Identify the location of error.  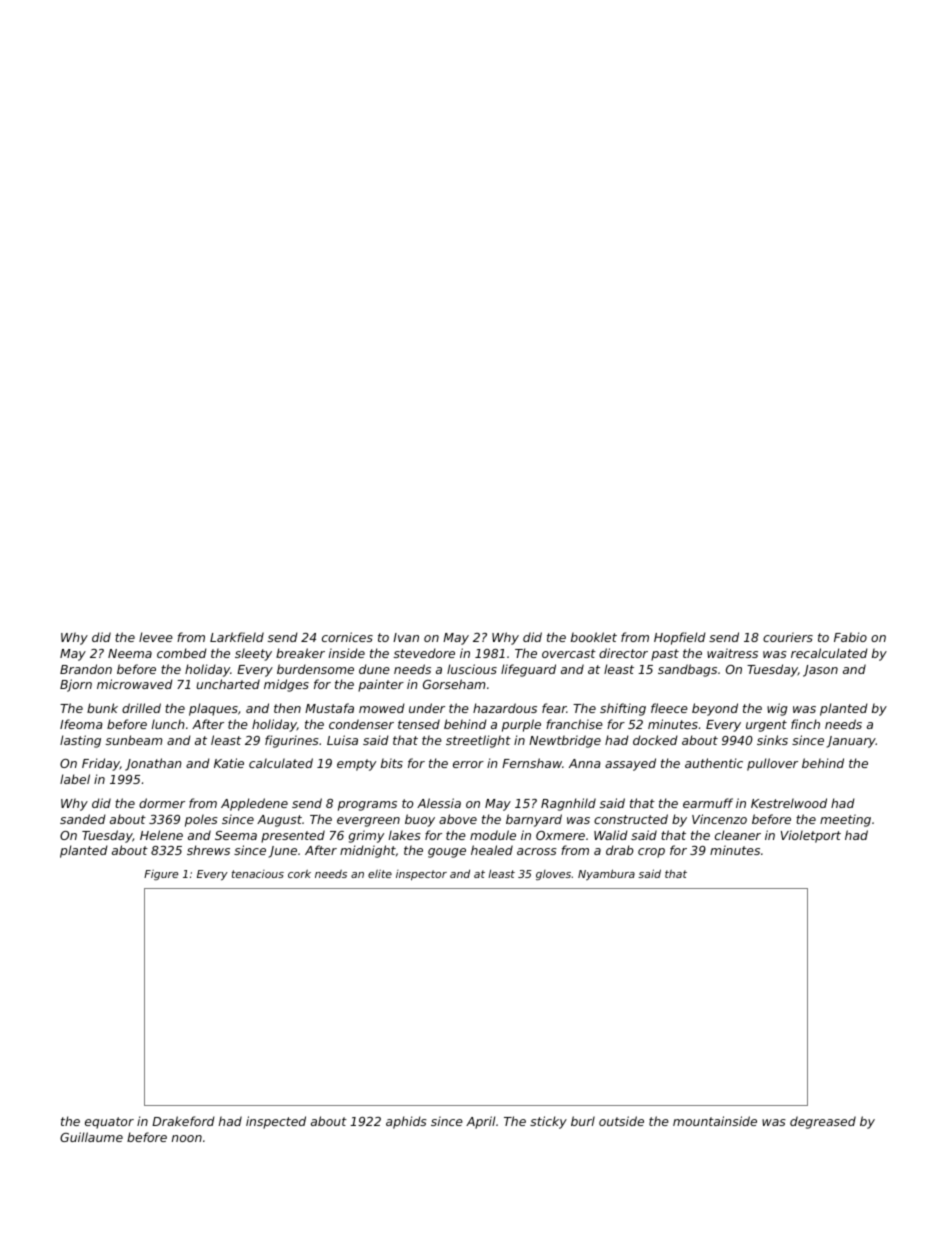
(468, 764).
